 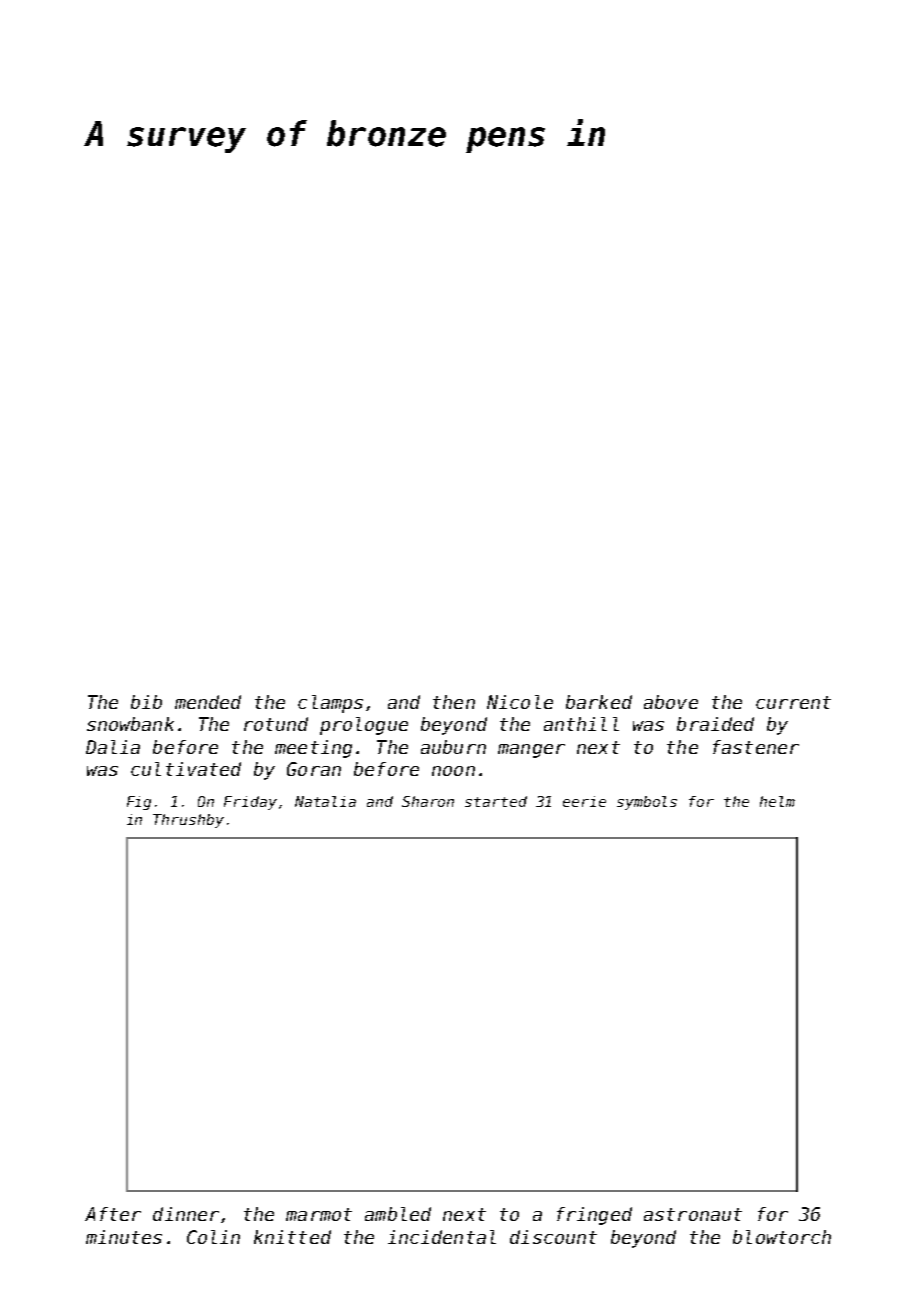 What do you see at coordinates (496, 801) in the screenshot?
I see `started` at bounding box center [496, 801].
